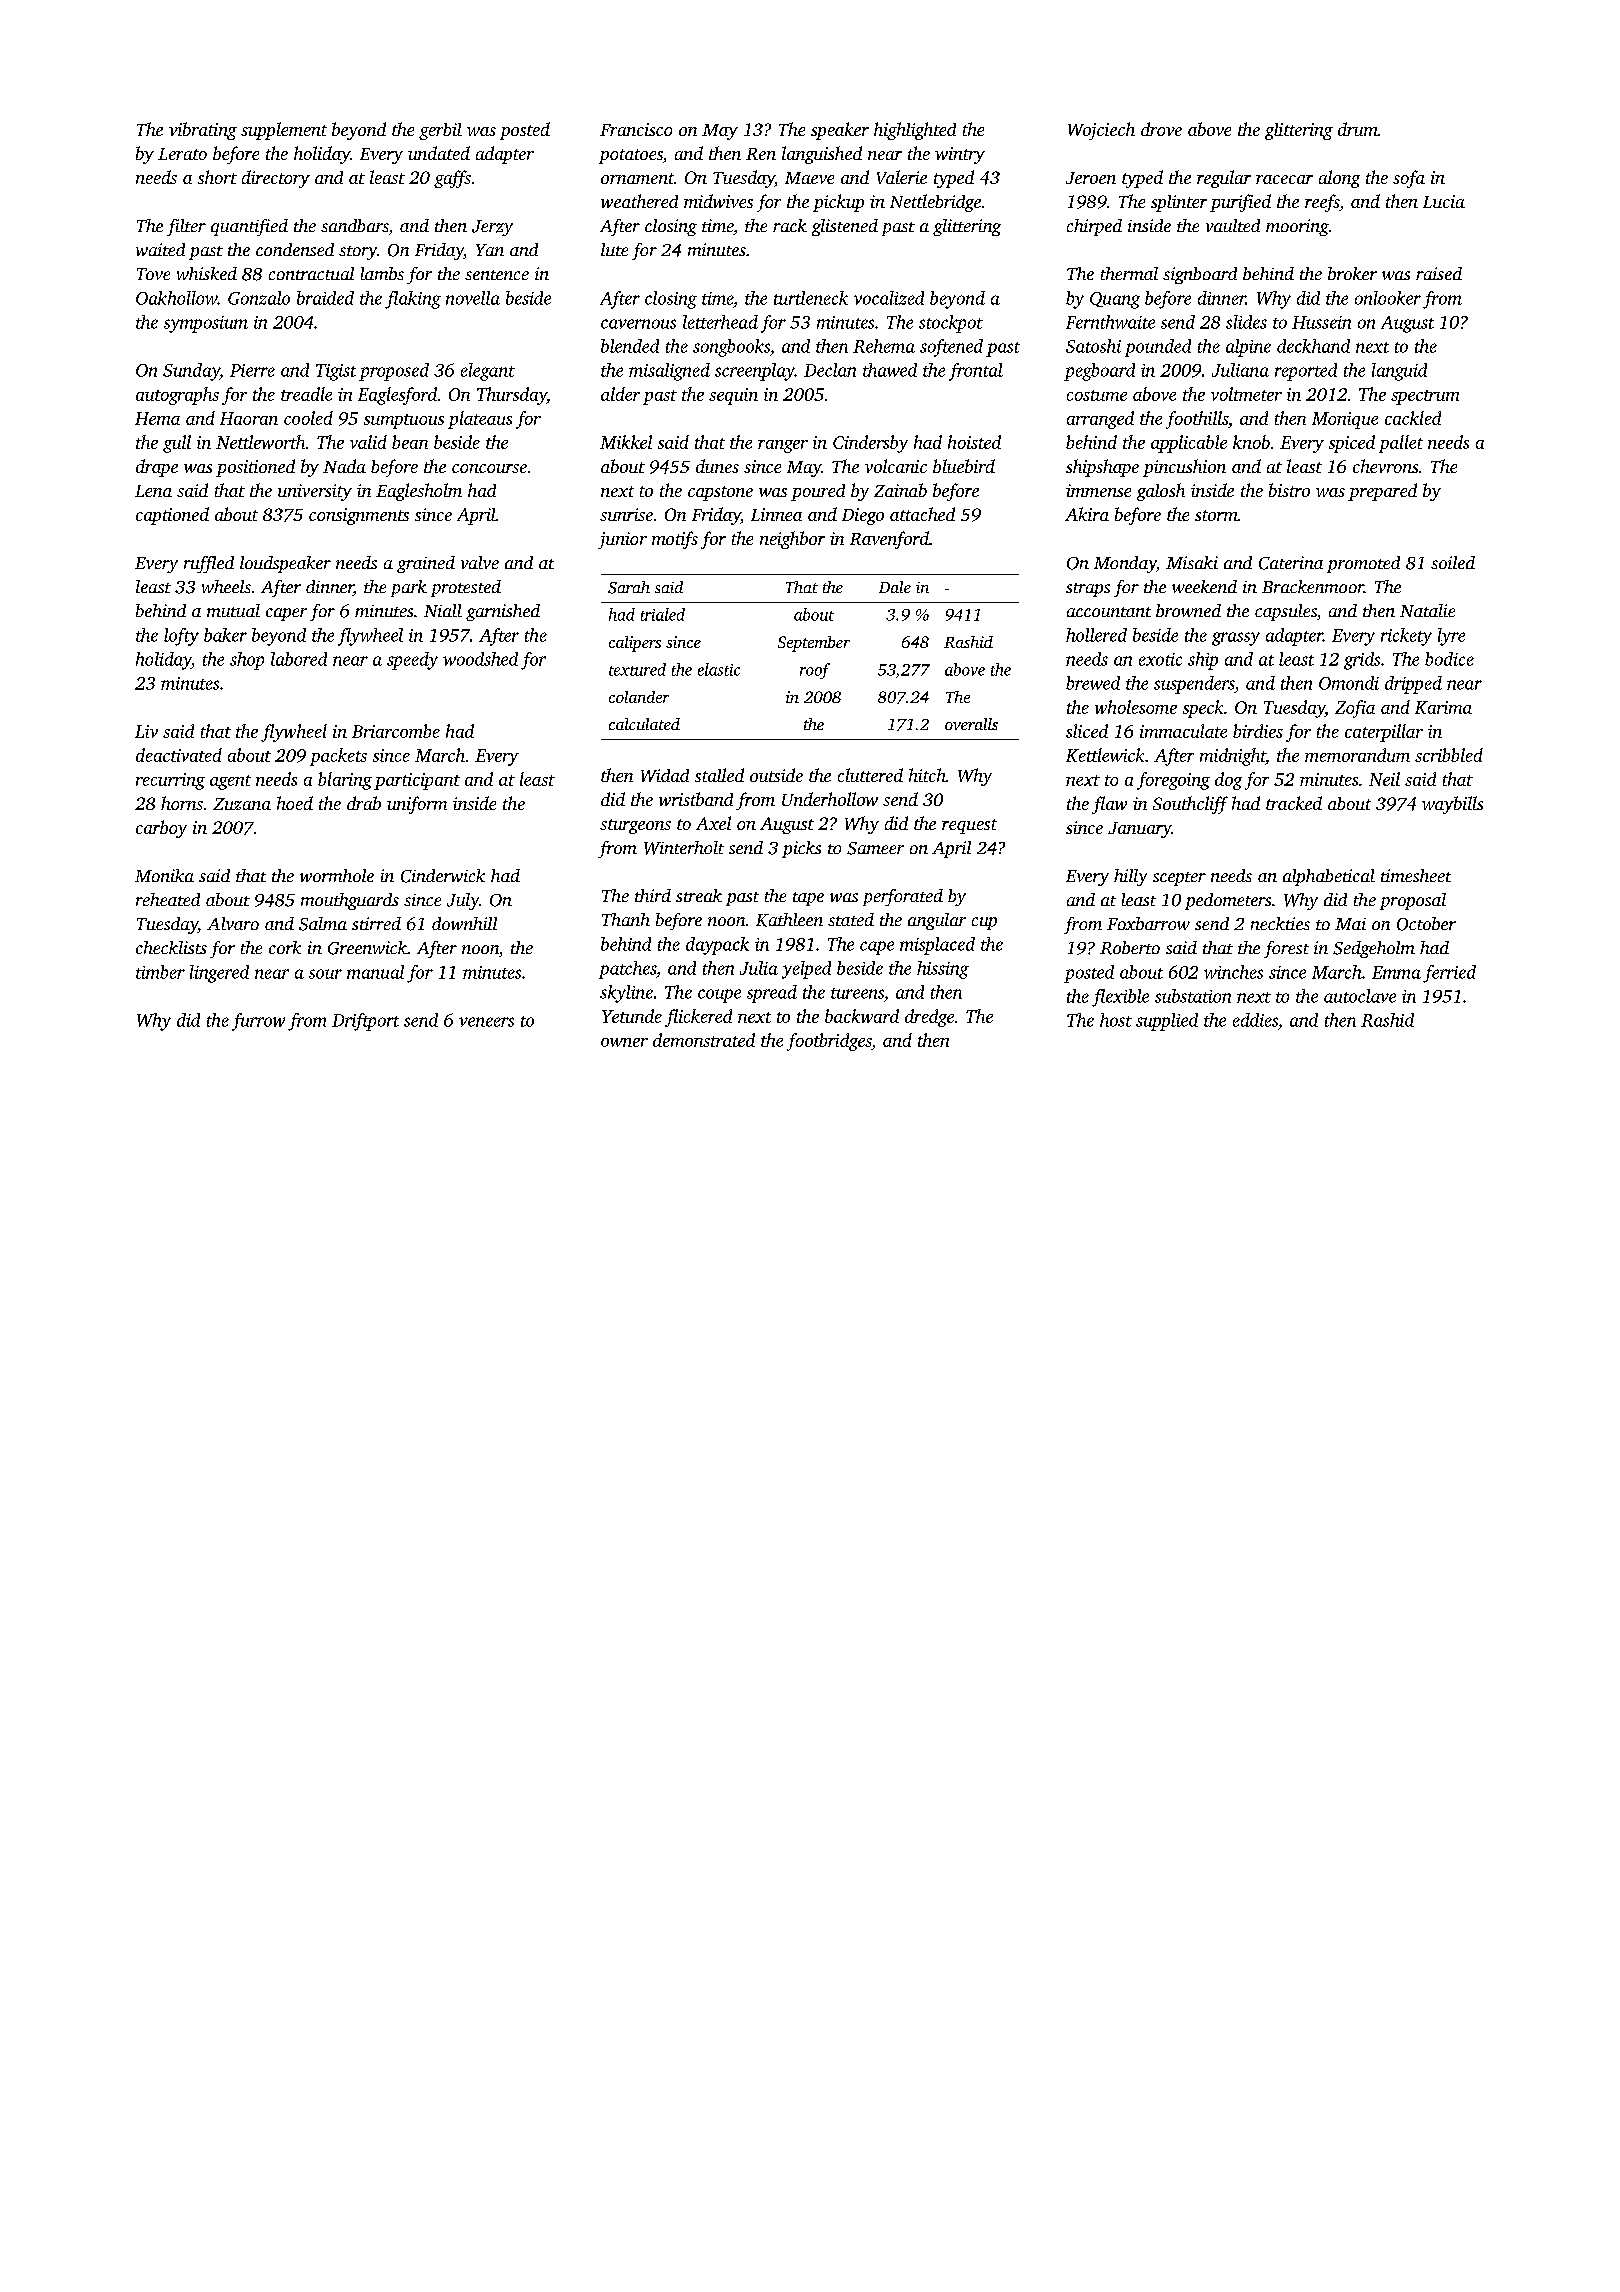 This image has height=2292, width=1620. I want to click on alder, so click(620, 394).
